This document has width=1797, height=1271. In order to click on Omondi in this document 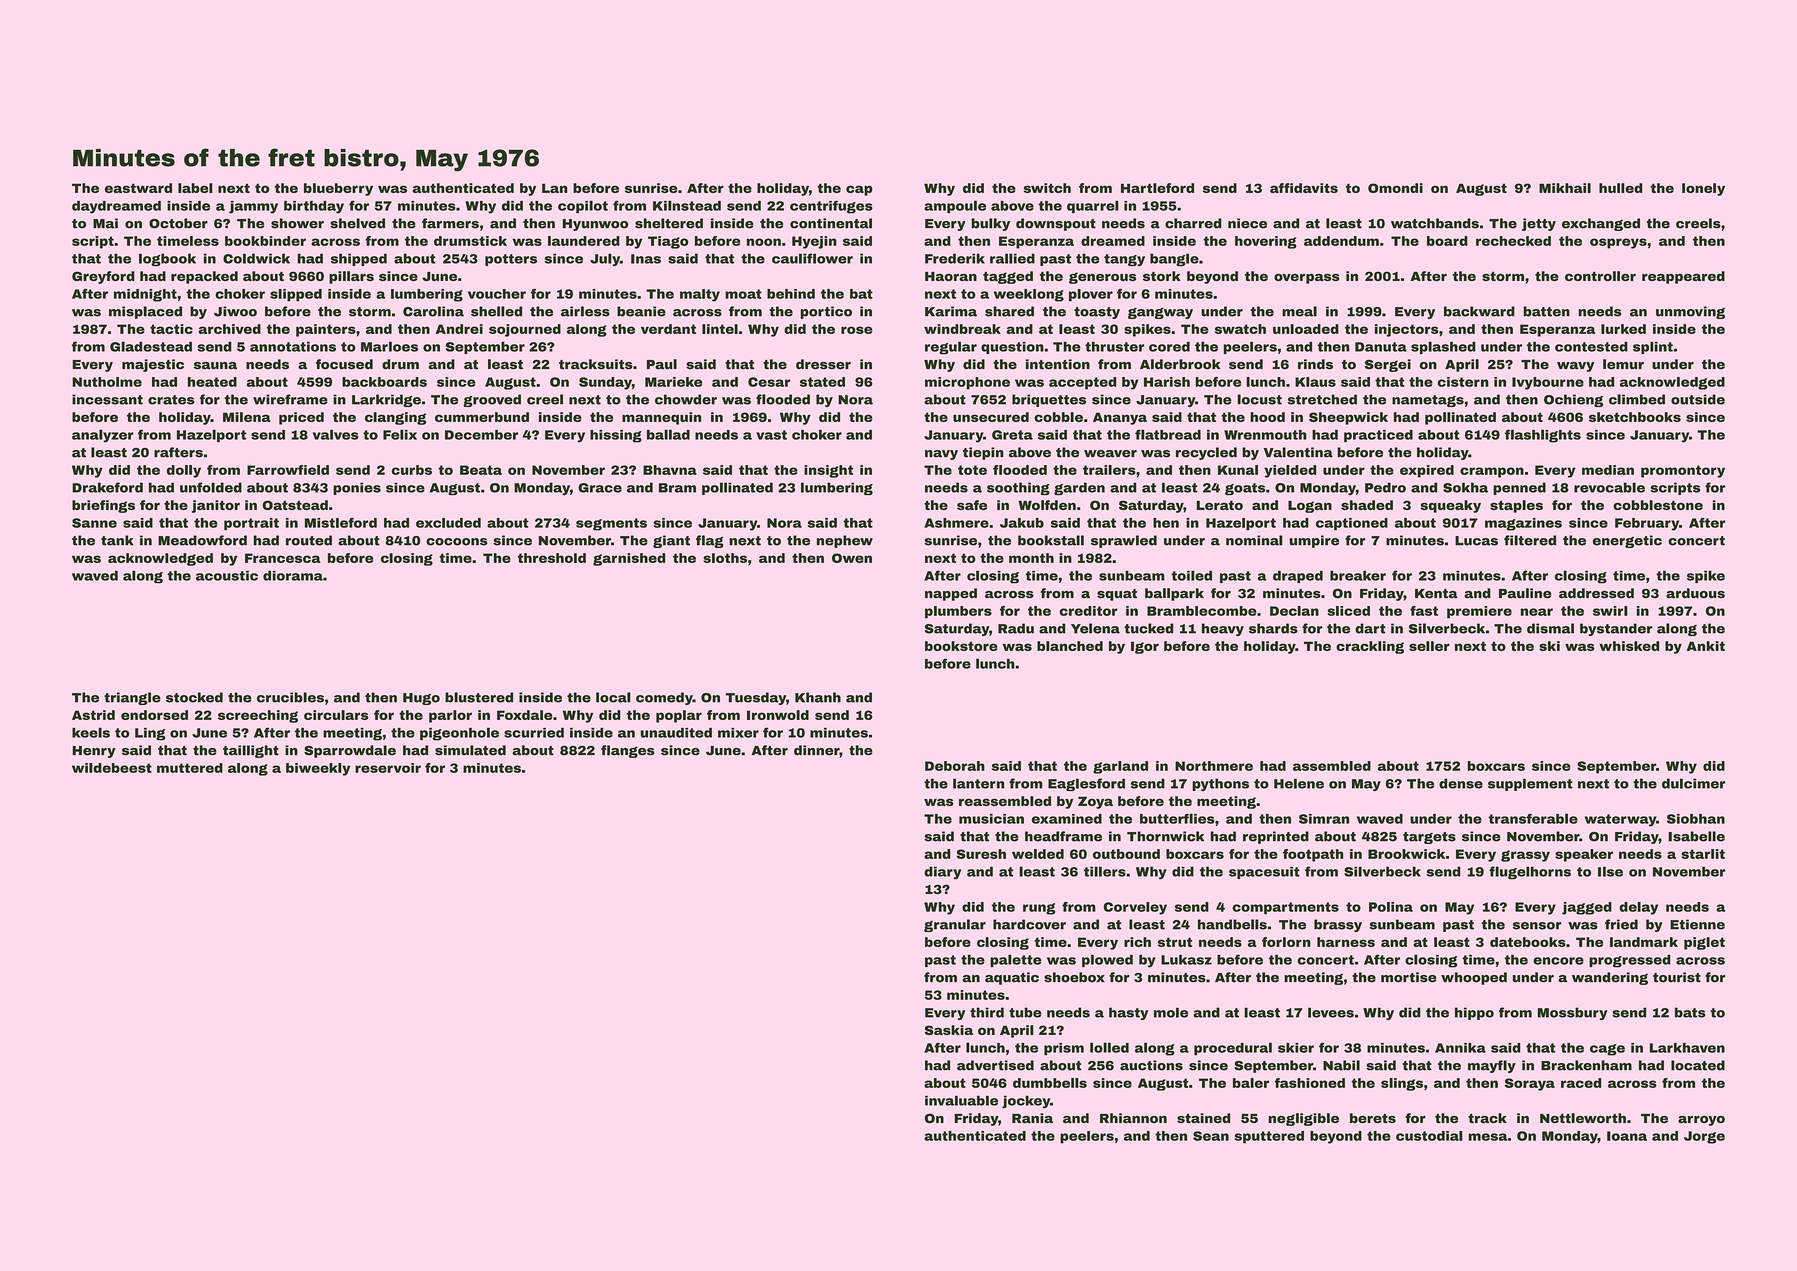, I will do `click(1395, 188)`.
